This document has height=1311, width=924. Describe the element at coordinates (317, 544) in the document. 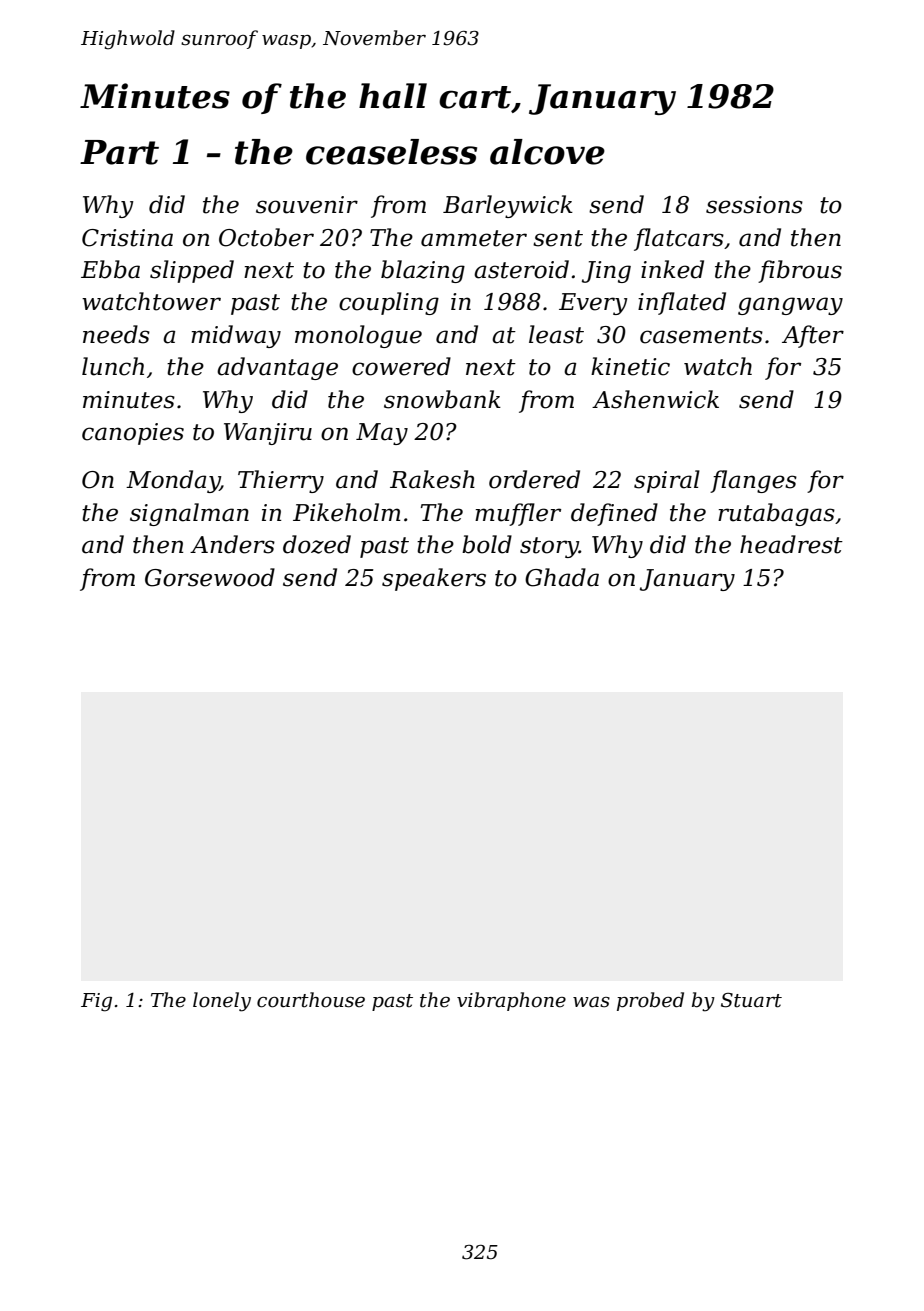

I see `dozed` at that location.
